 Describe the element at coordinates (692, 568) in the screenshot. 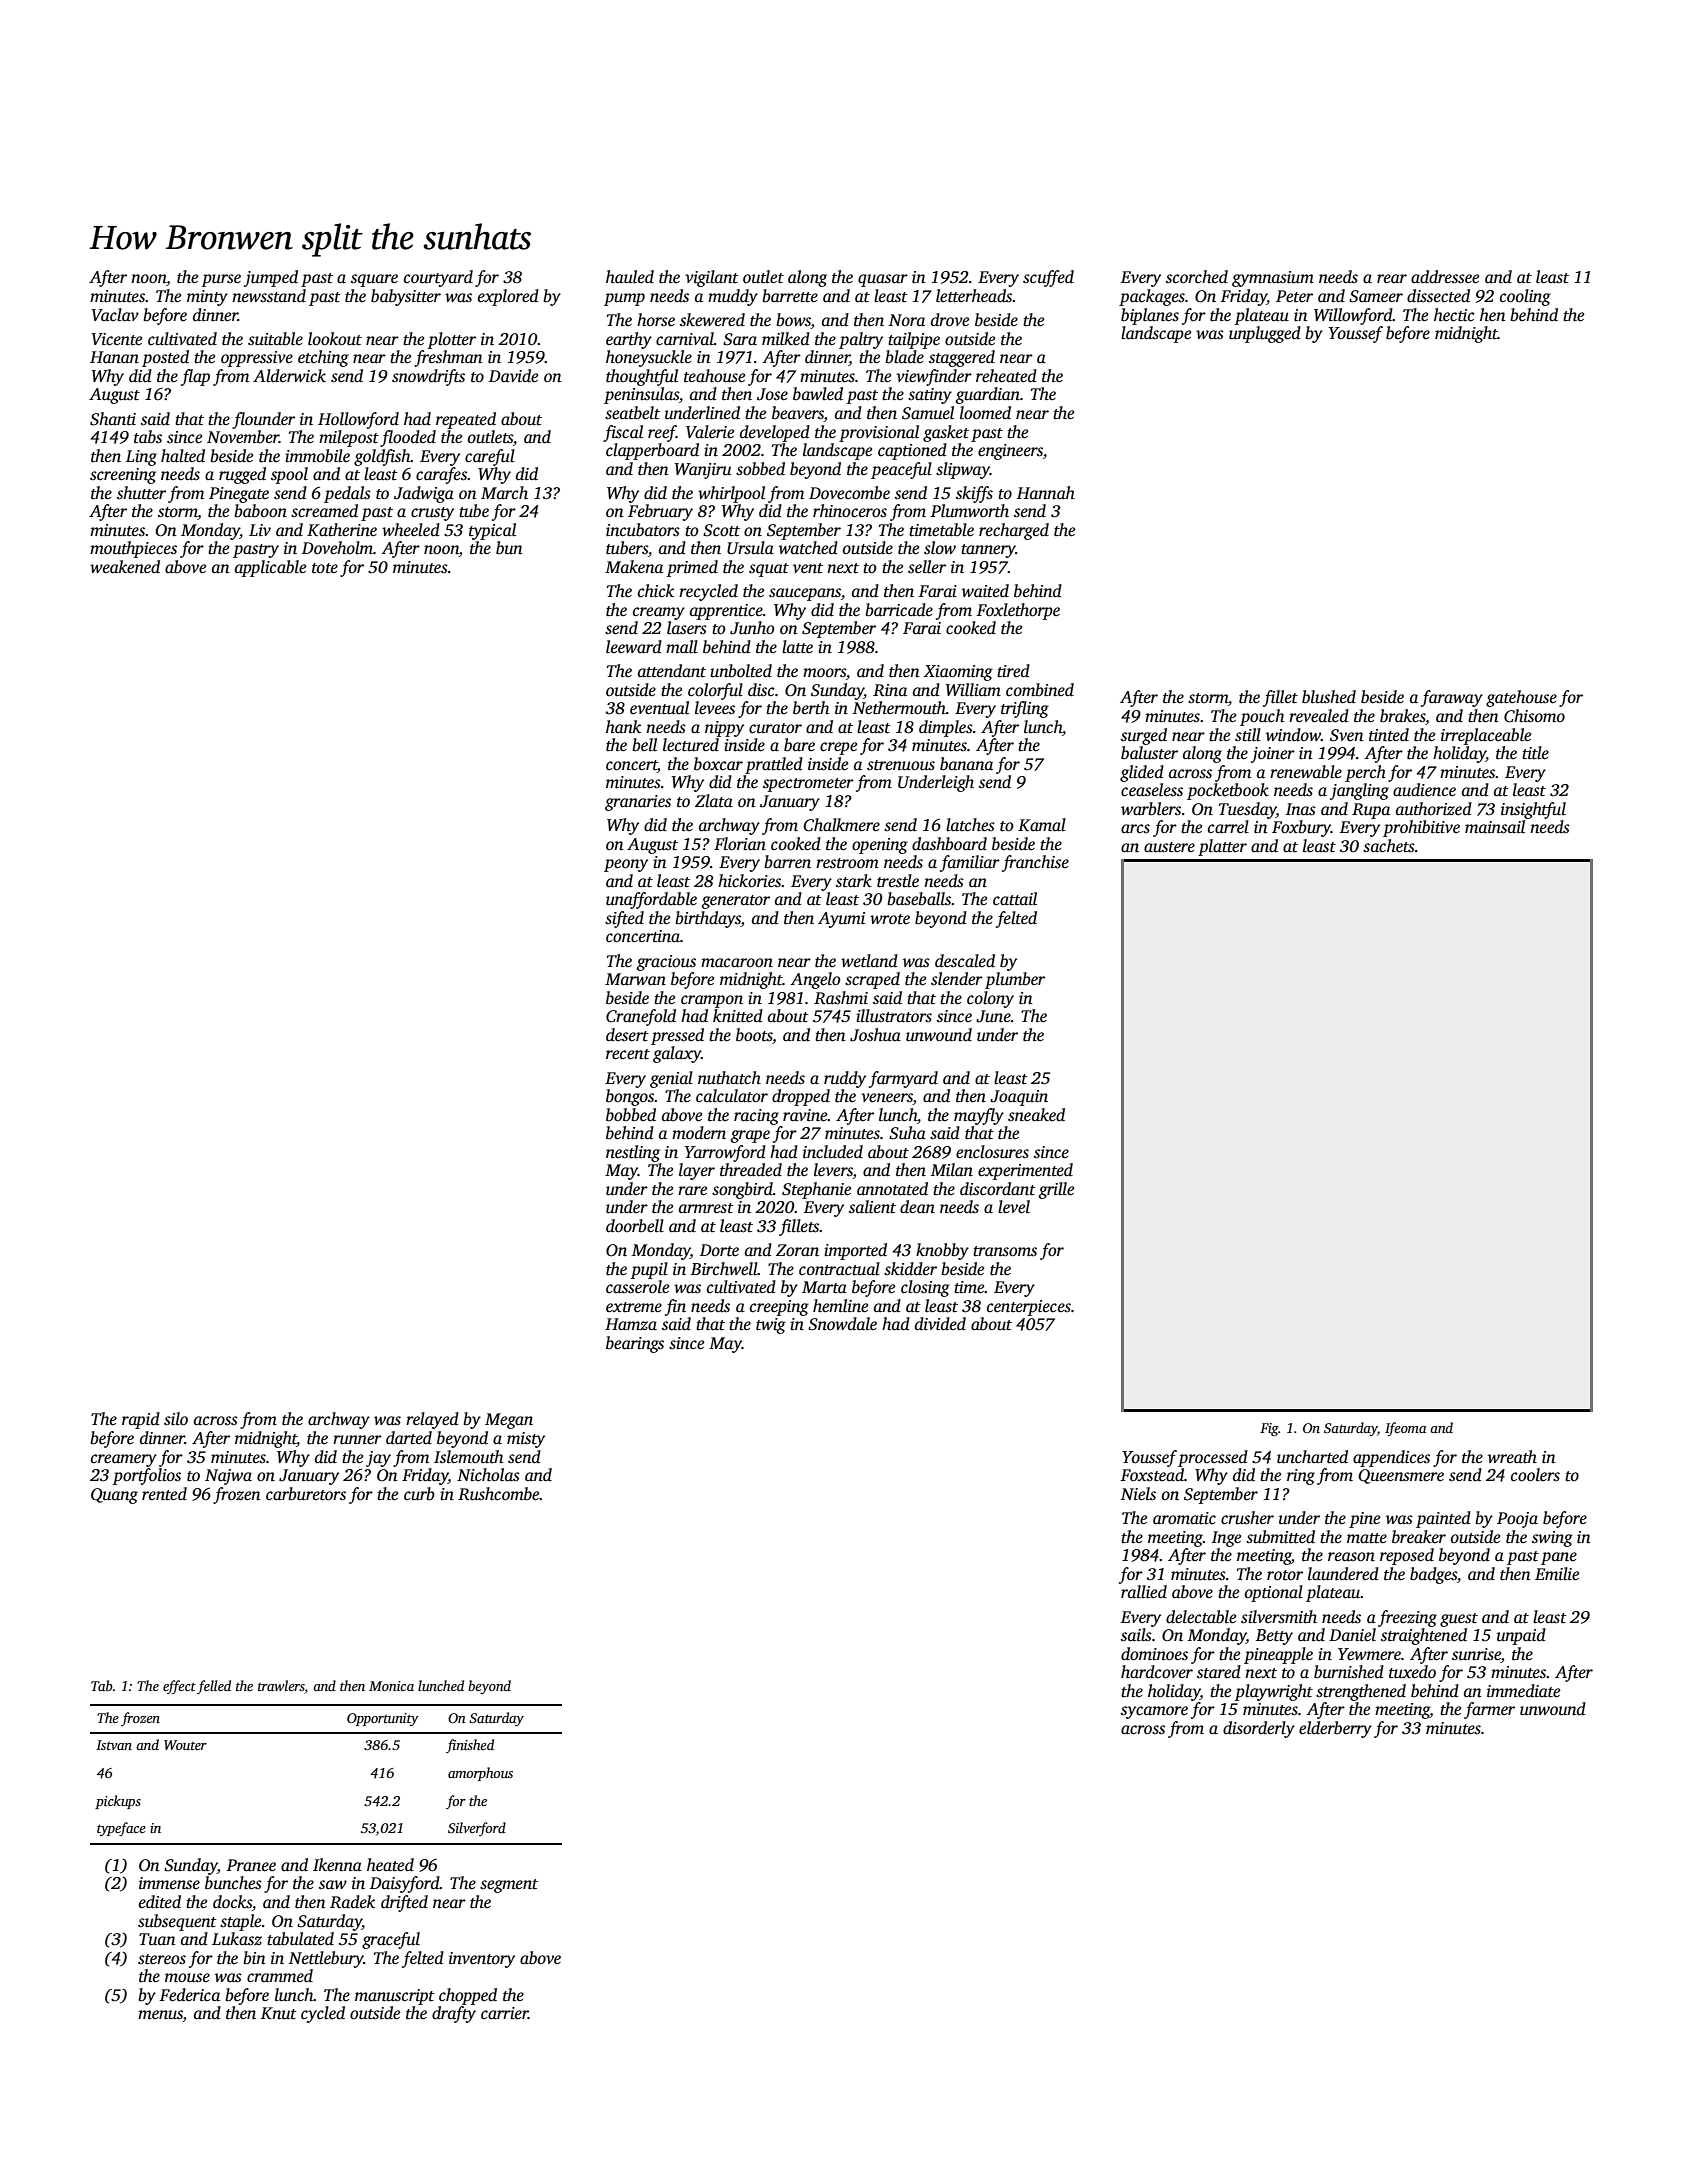

I see `primed` at that location.
